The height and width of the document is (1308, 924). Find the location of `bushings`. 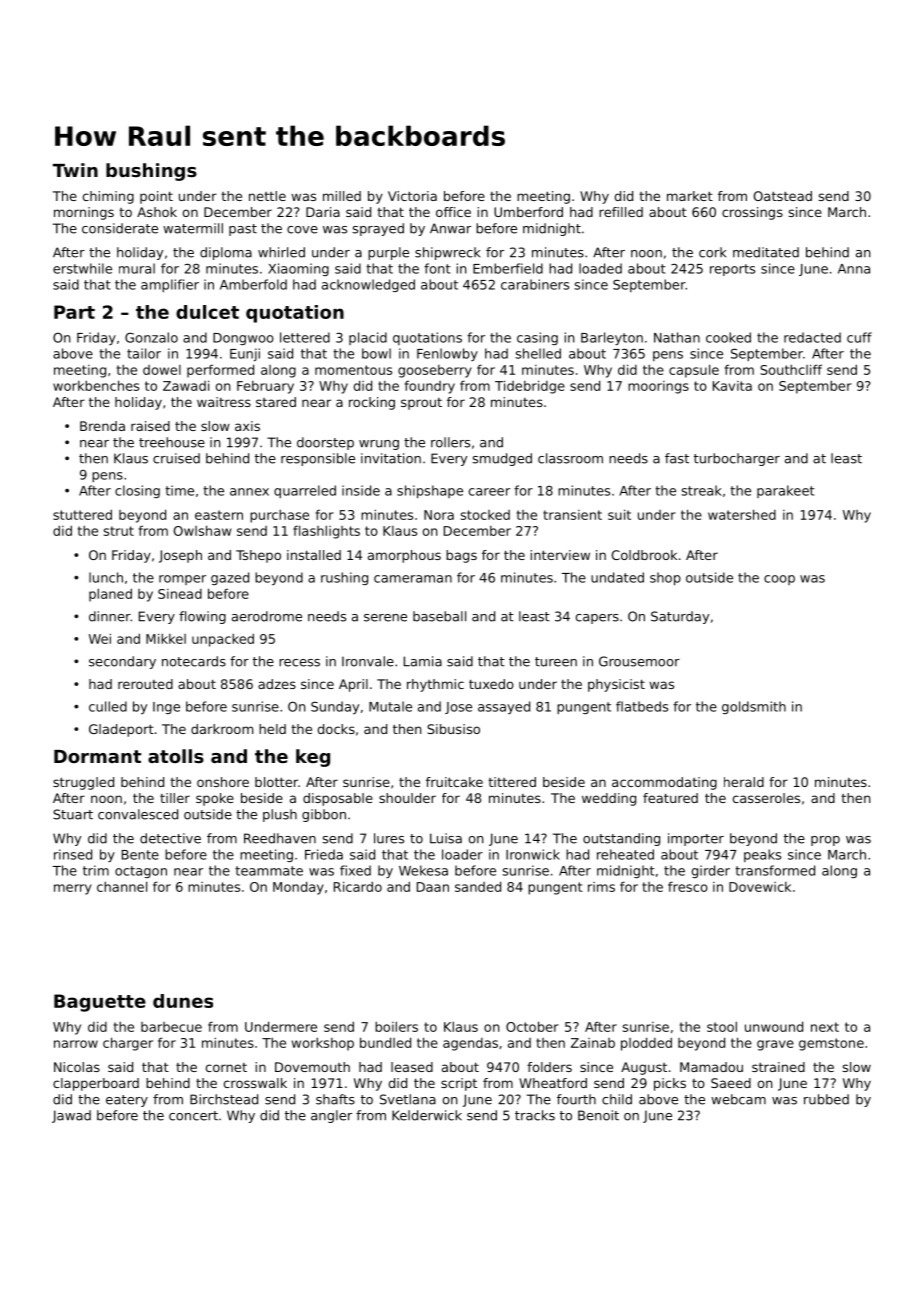

bushings is located at coordinates (151, 172).
